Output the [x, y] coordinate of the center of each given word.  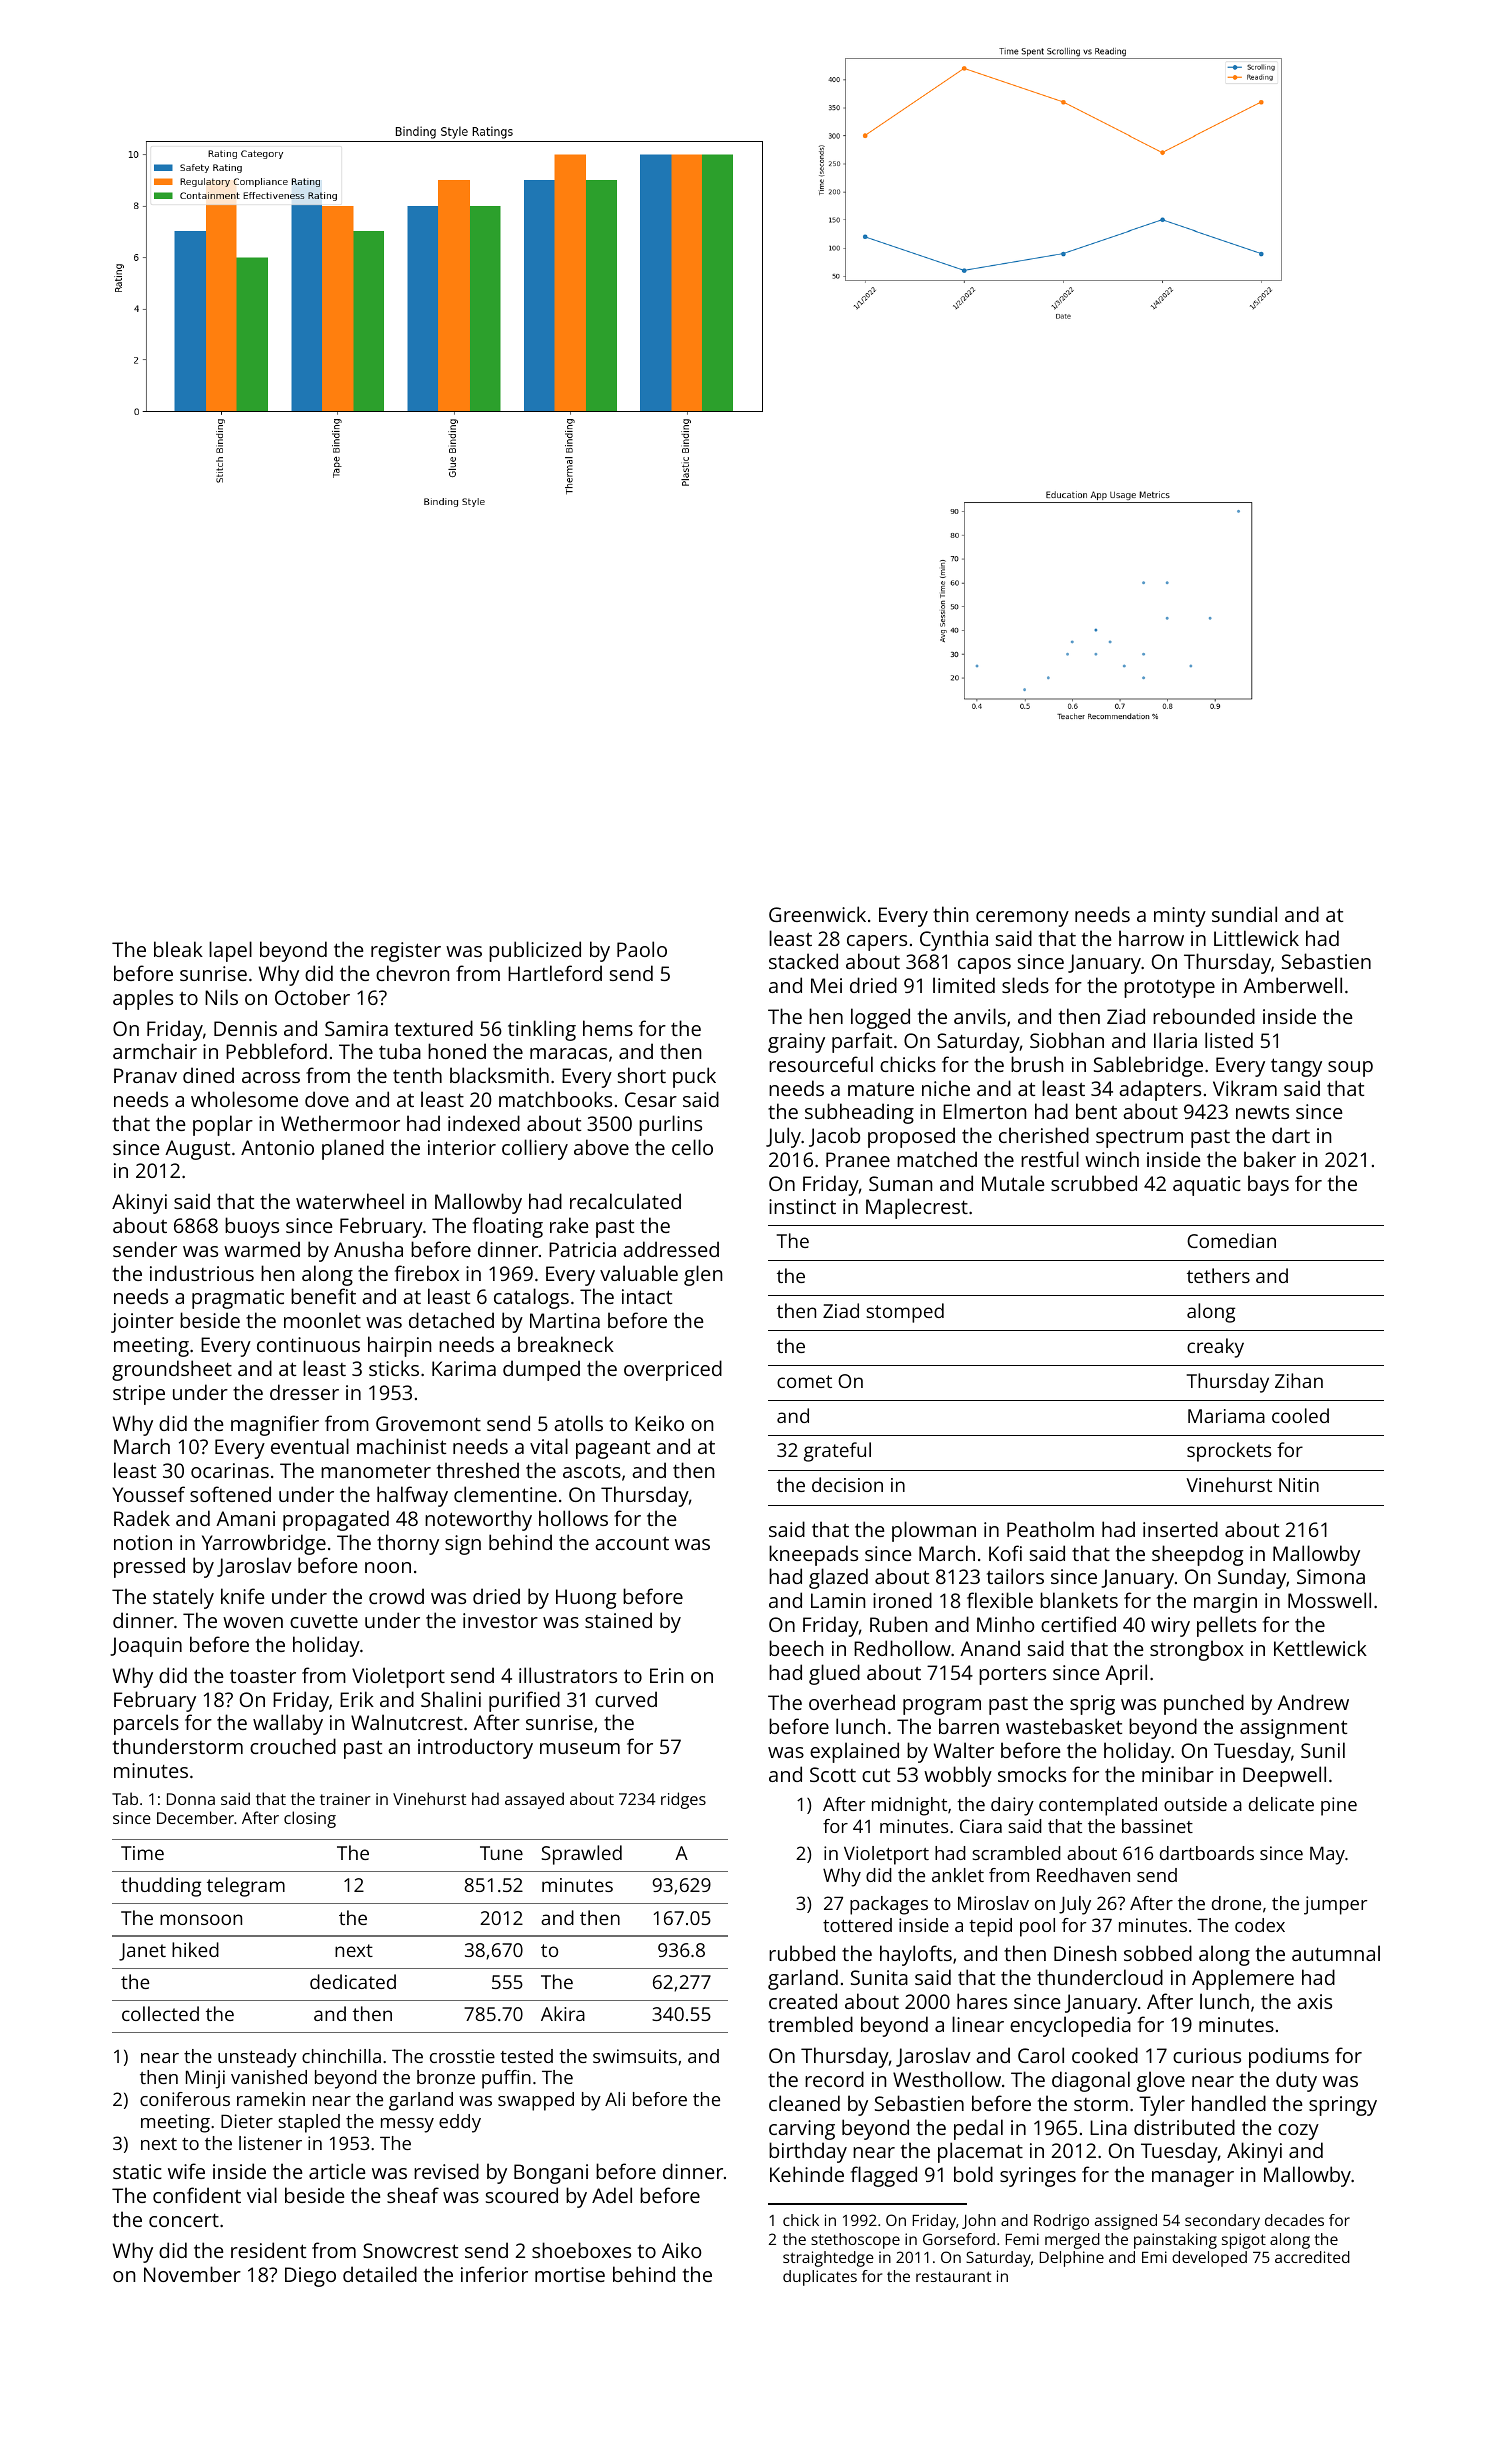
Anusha [368, 1249]
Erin [666, 1675]
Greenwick [817, 914]
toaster [263, 1676]
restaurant [953, 2276]
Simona [1331, 1576]
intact [647, 1296]
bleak [178, 949]
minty [1180, 917]
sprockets [1229, 1452]
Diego [310, 2277]
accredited [1312, 2257]
